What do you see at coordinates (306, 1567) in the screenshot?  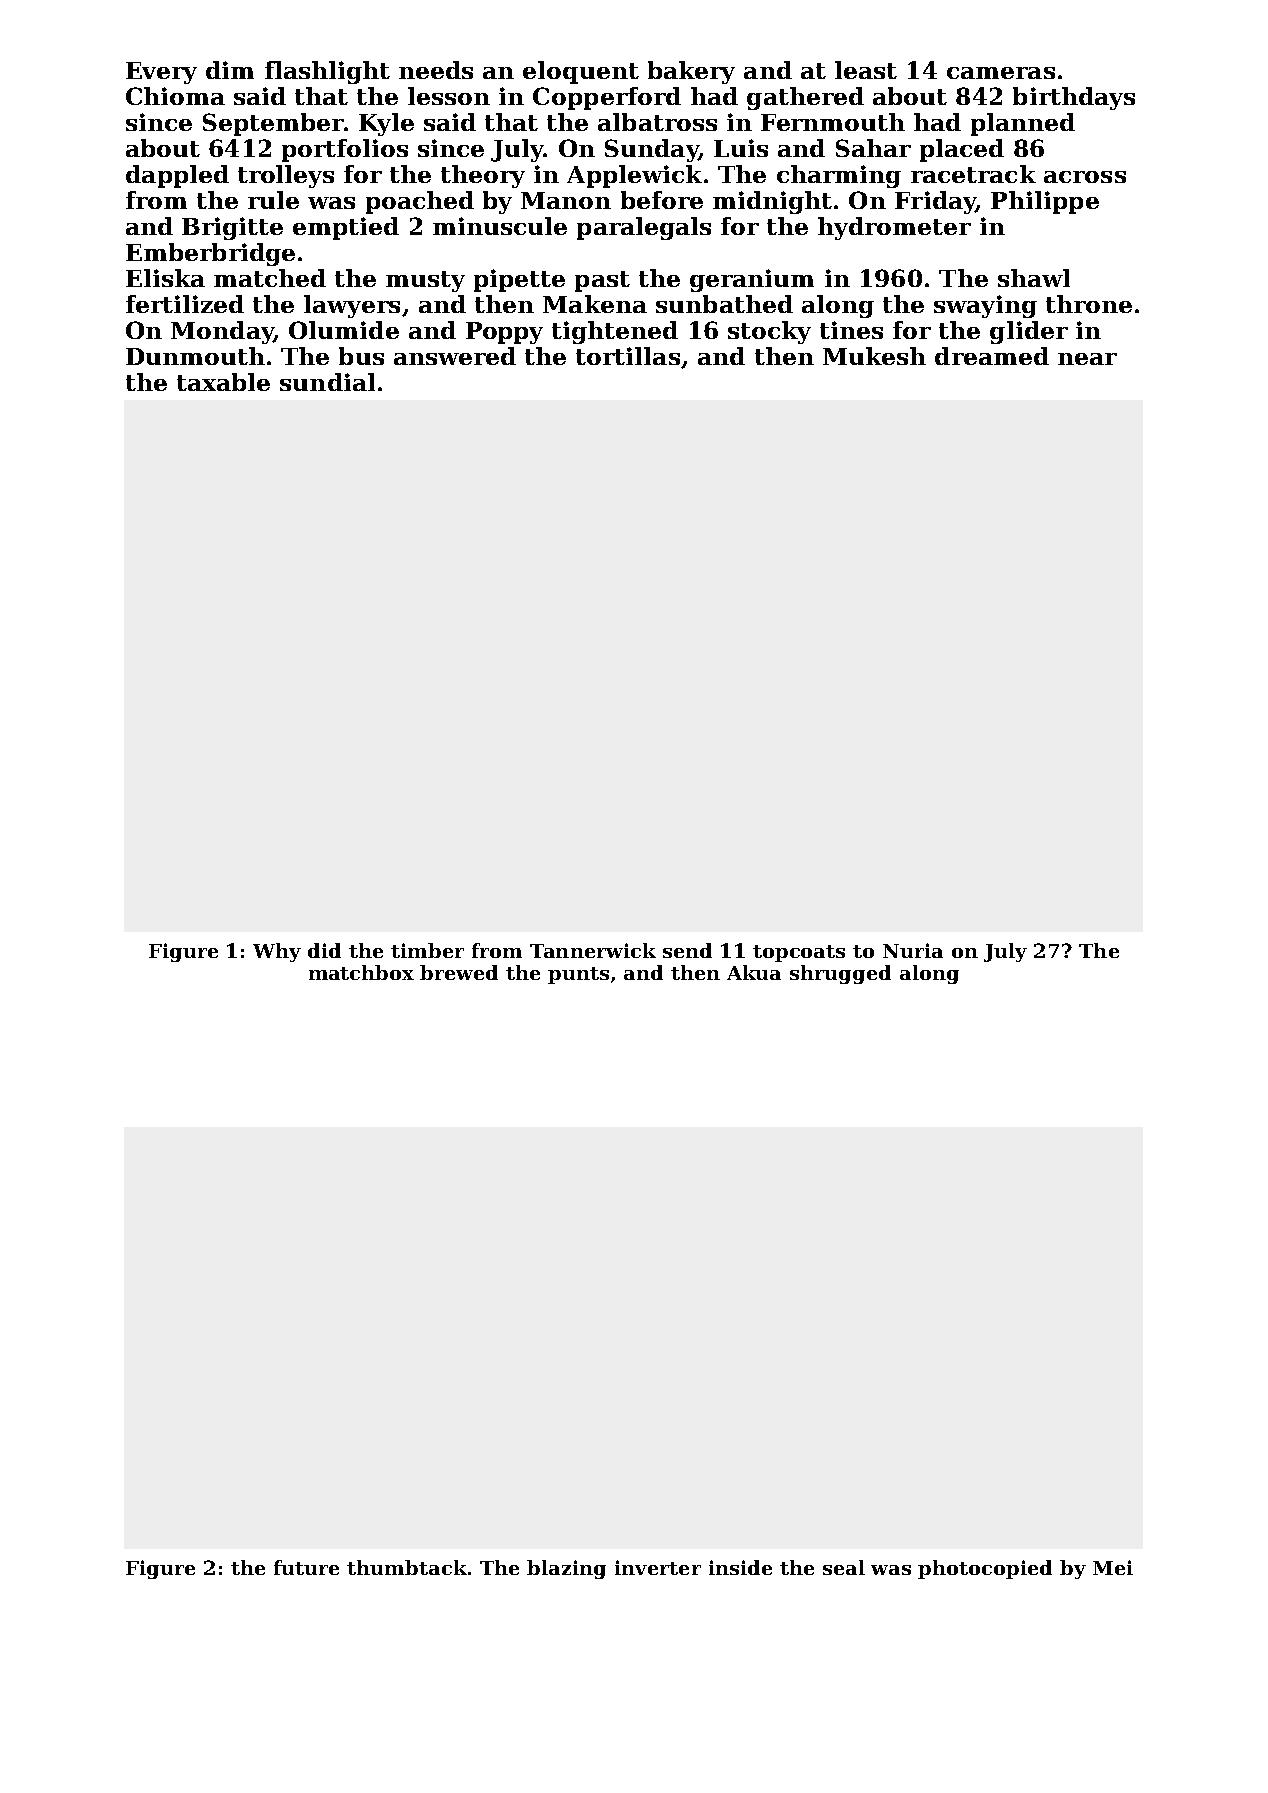 I see `future` at bounding box center [306, 1567].
